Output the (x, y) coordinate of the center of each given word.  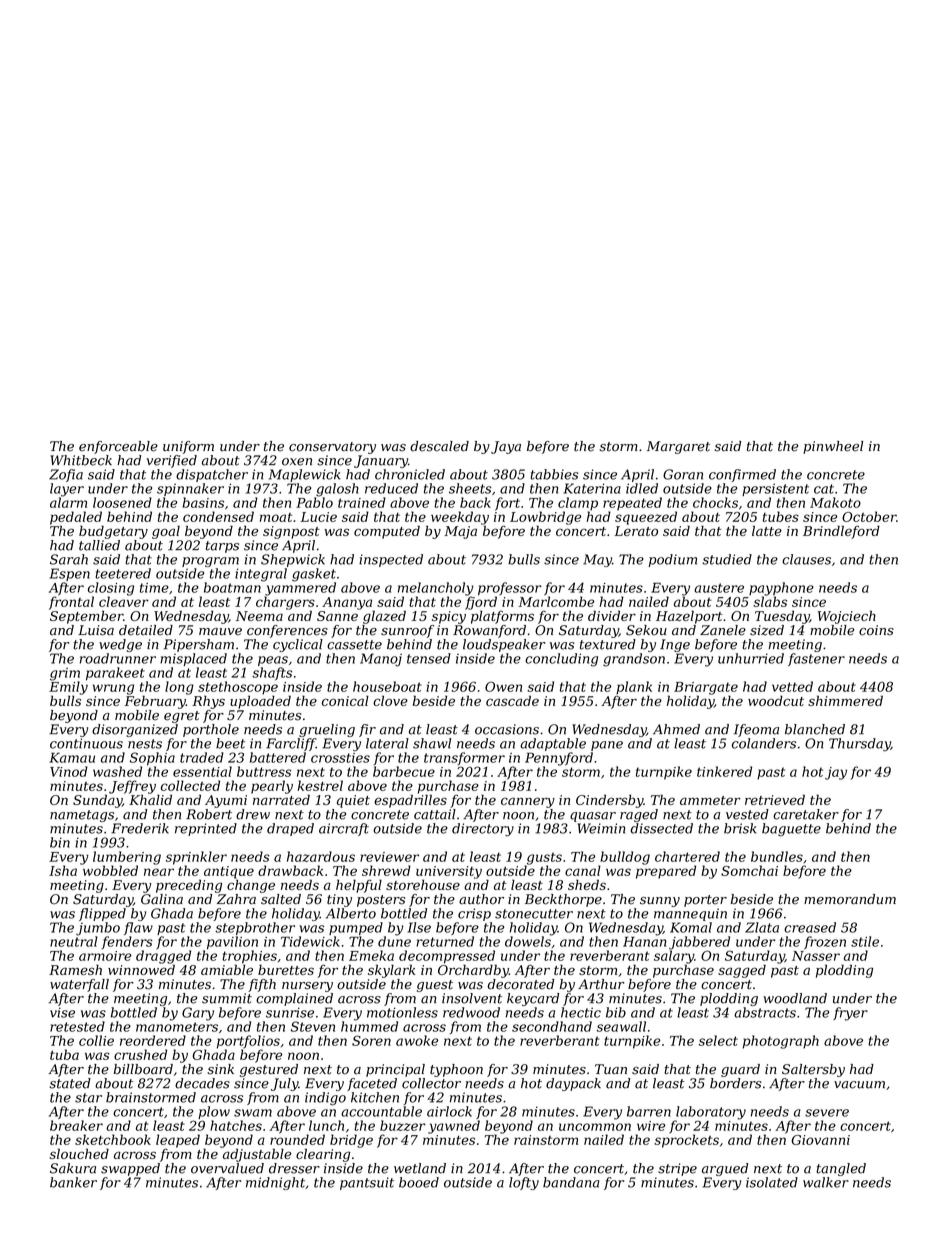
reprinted (206, 829)
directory (483, 830)
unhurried (751, 658)
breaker (76, 1125)
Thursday (860, 745)
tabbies (554, 474)
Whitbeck (81, 460)
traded (202, 757)
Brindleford (841, 532)
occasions (507, 729)
